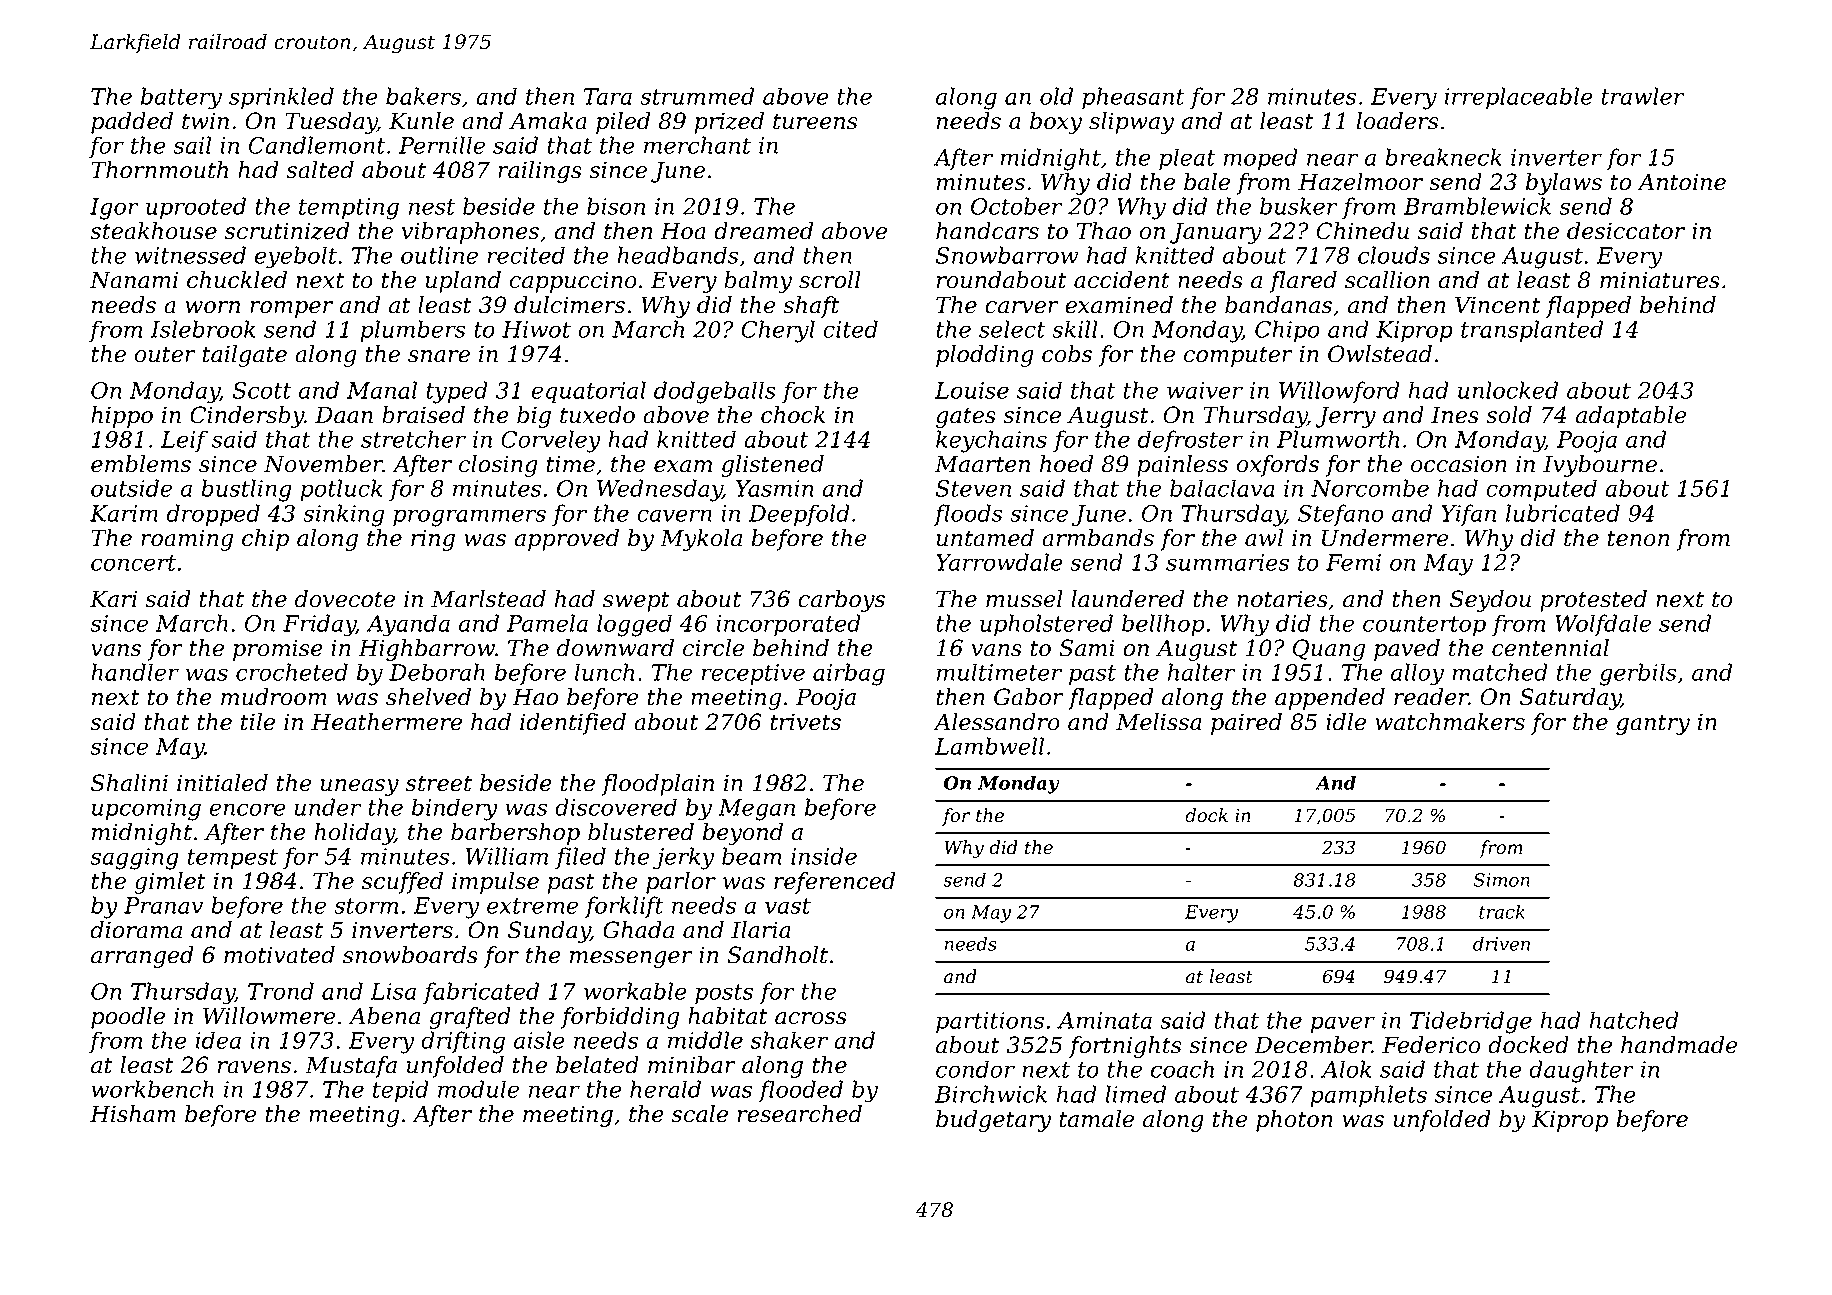 The height and width of the screenshot is (1295, 1832). Describe the element at coordinates (1581, 1071) in the screenshot. I see `daughter` at that location.
